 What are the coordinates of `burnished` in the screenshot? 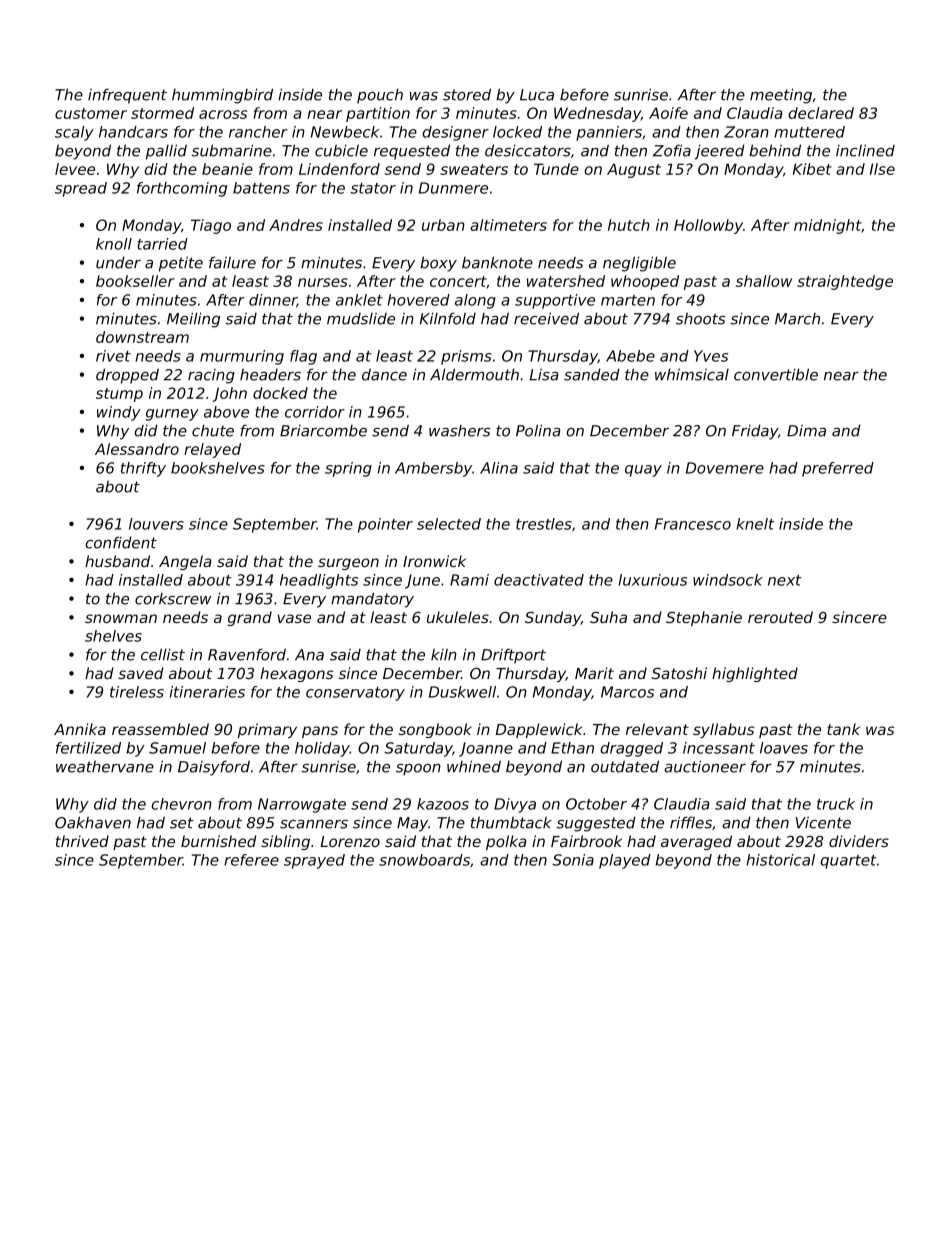 It's located at (219, 841).
